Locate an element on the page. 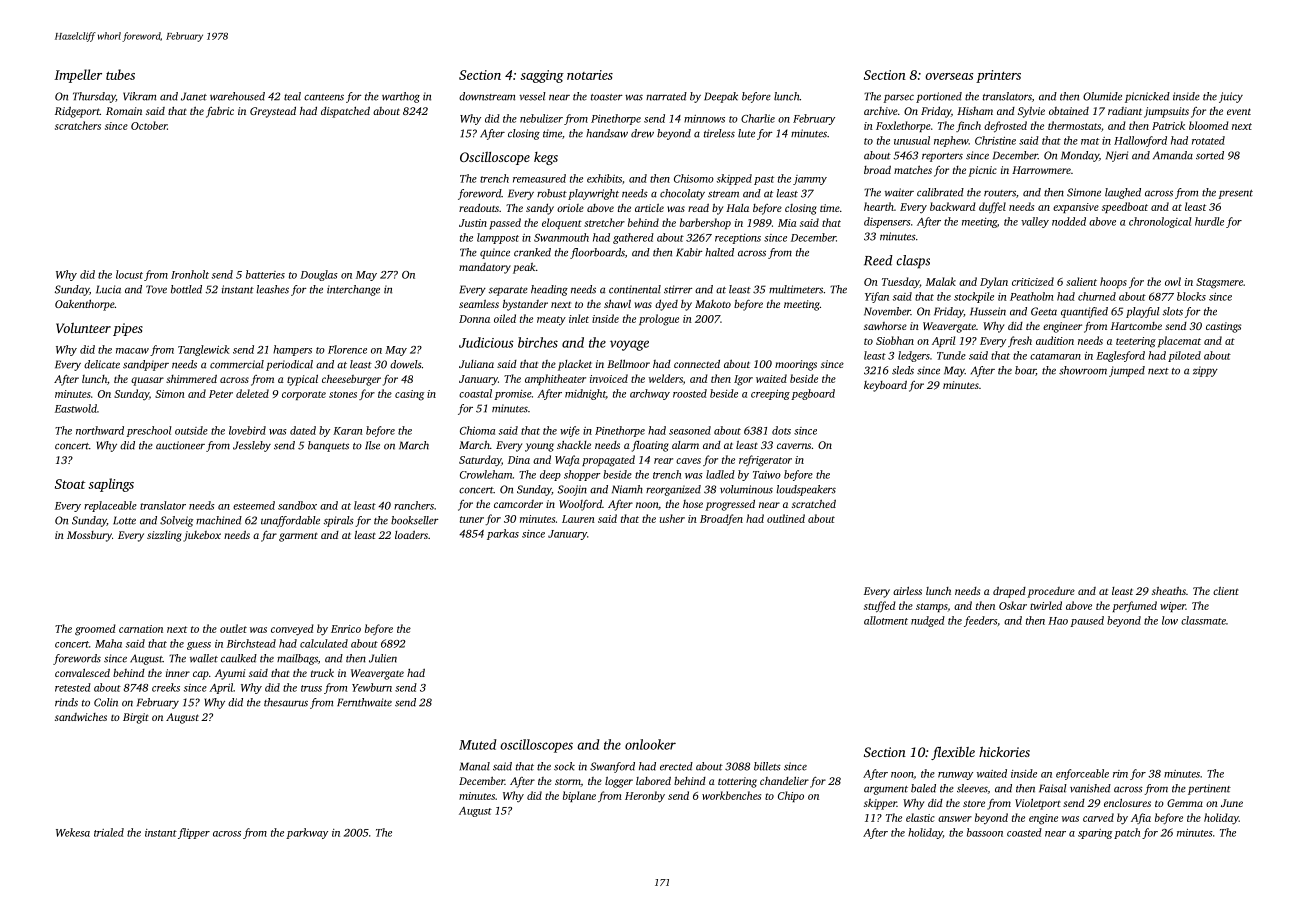 The width and height of the document is (1308, 924). juicy is located at coordinates (1231, 97).
